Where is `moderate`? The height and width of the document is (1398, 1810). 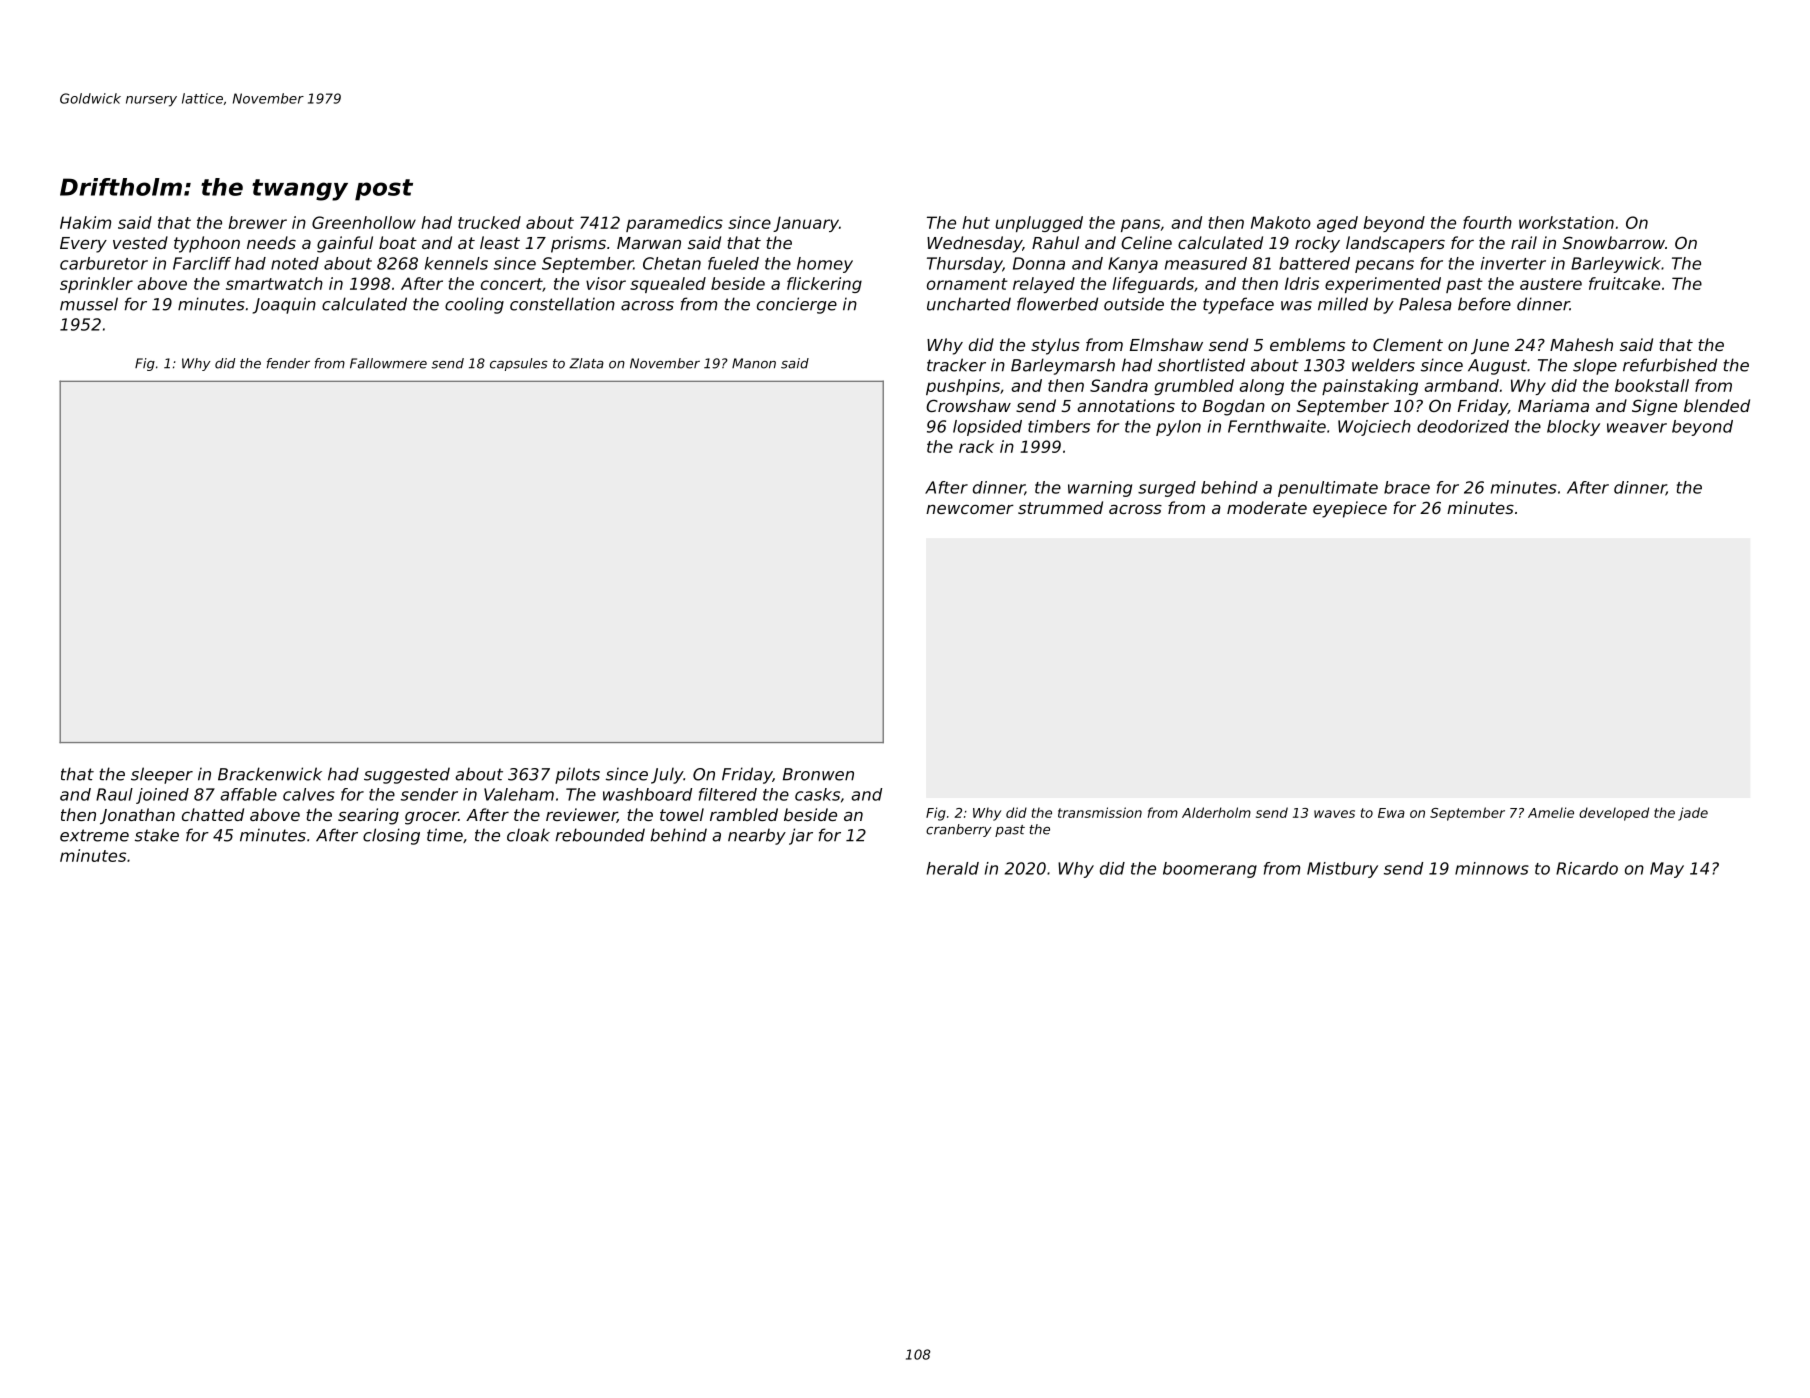 moderate is located at coordinates (1267, 507).
